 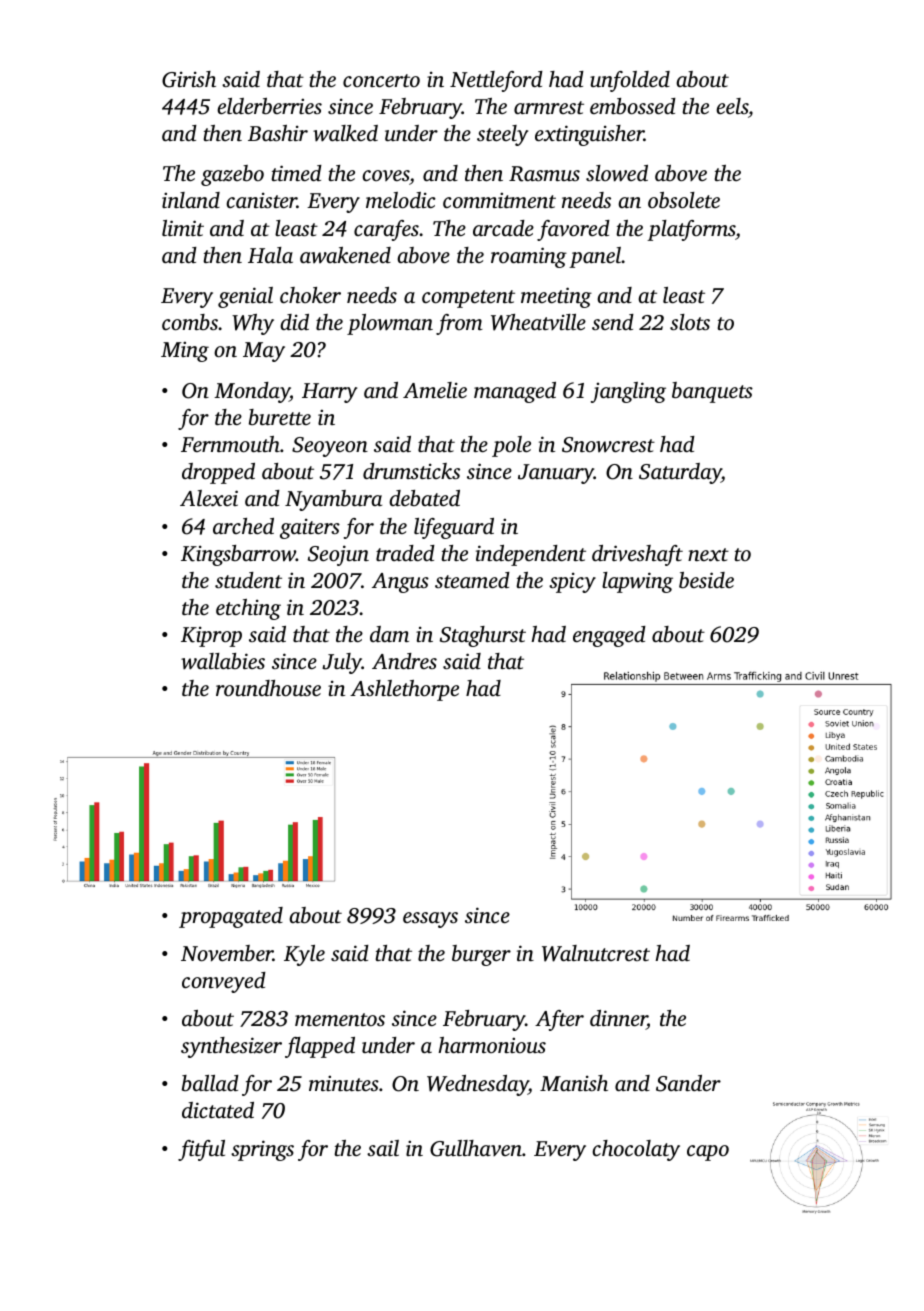 I want to click on Fernmouth, so click(x=230, y=444).
